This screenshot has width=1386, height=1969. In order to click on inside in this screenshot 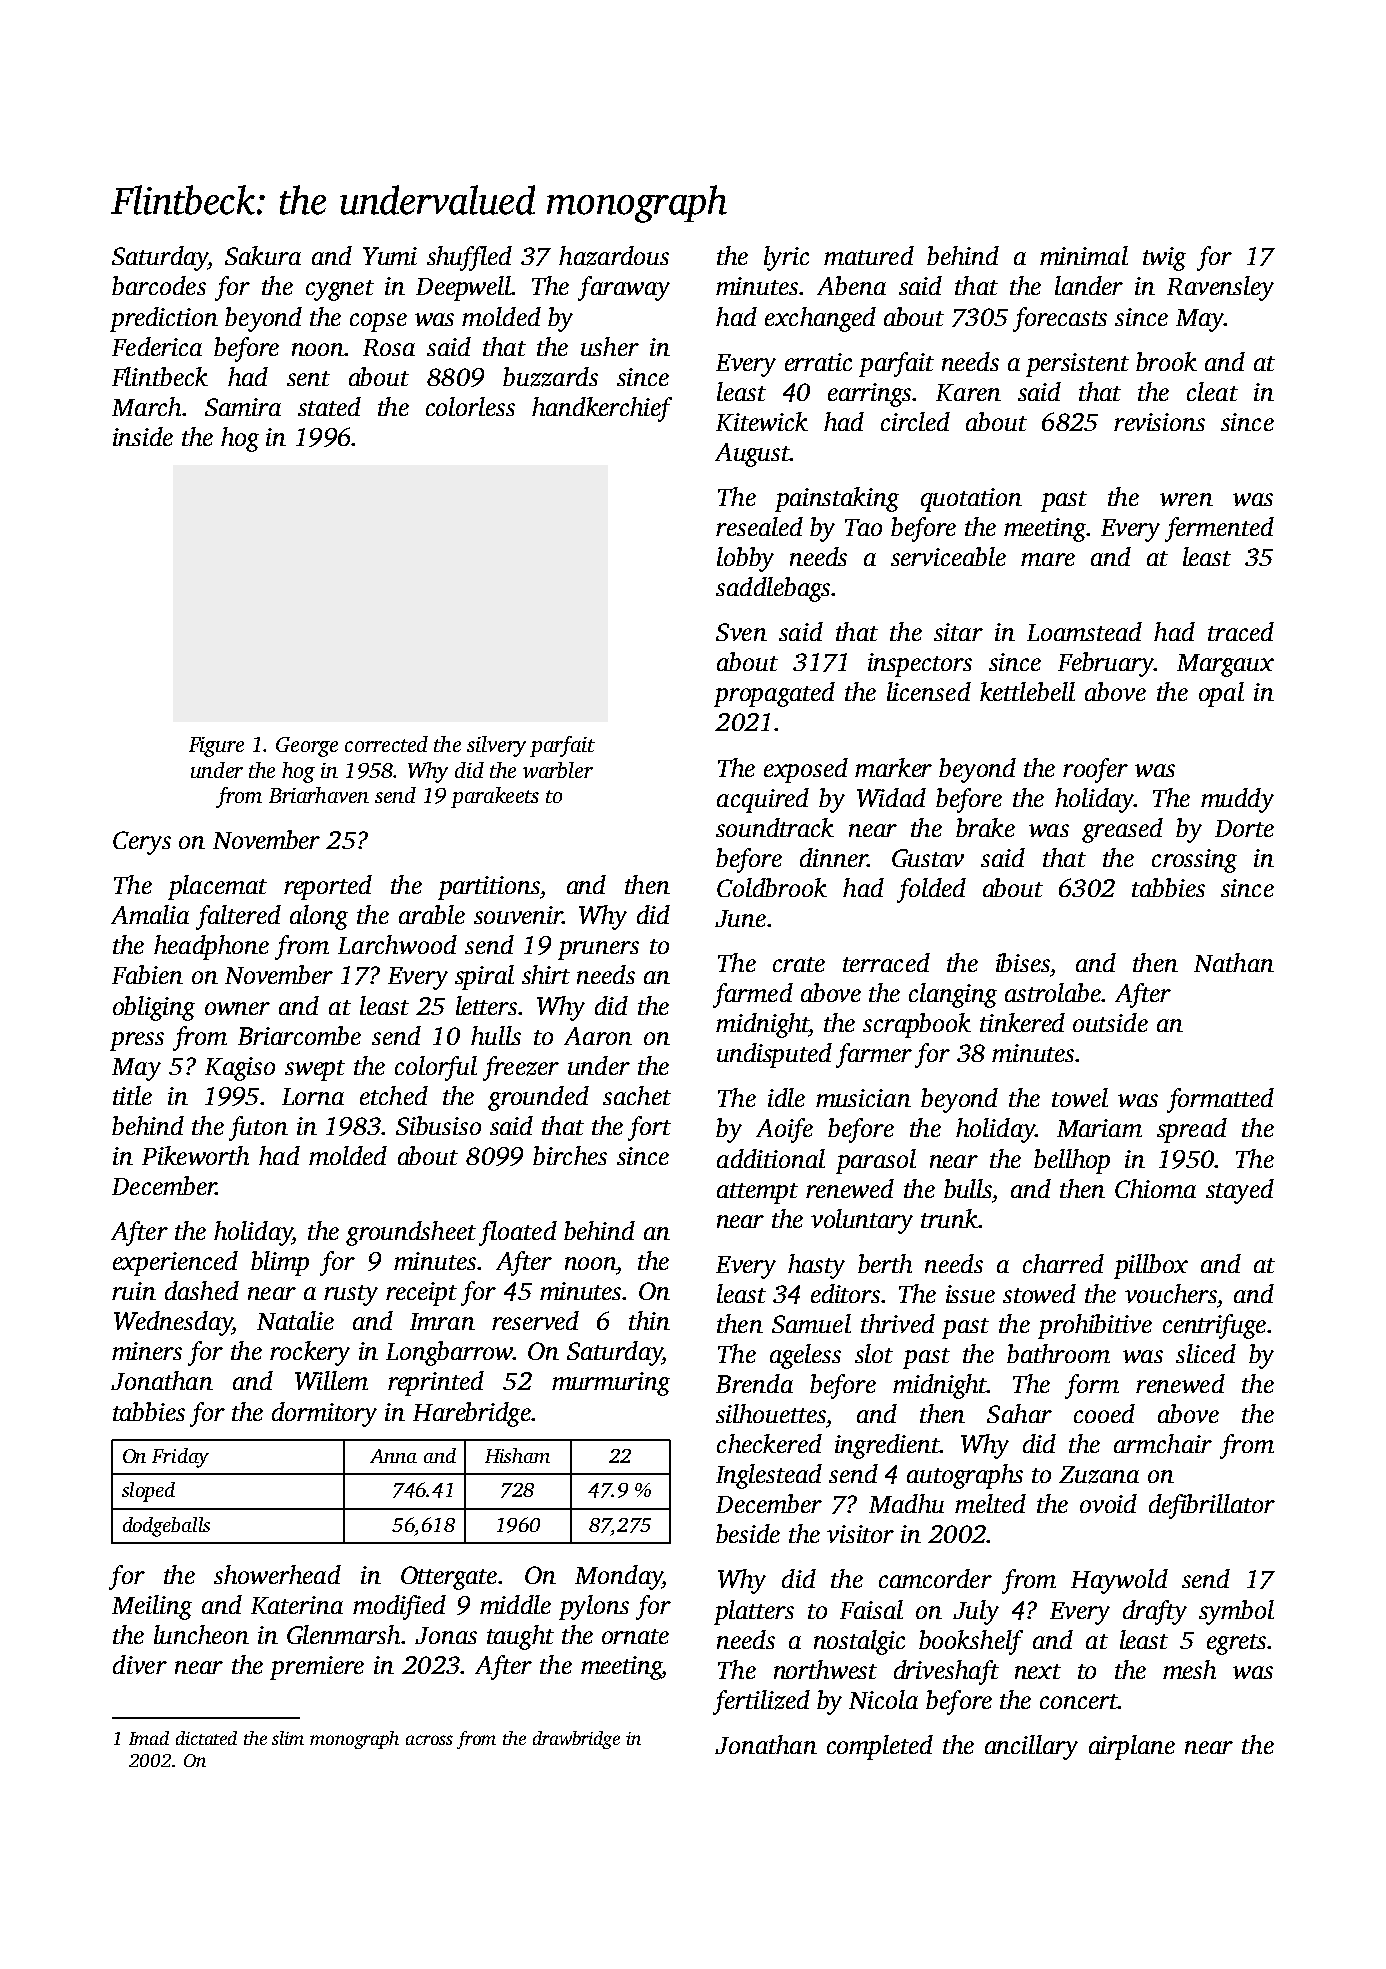, I will do `click(143, 436)`.
